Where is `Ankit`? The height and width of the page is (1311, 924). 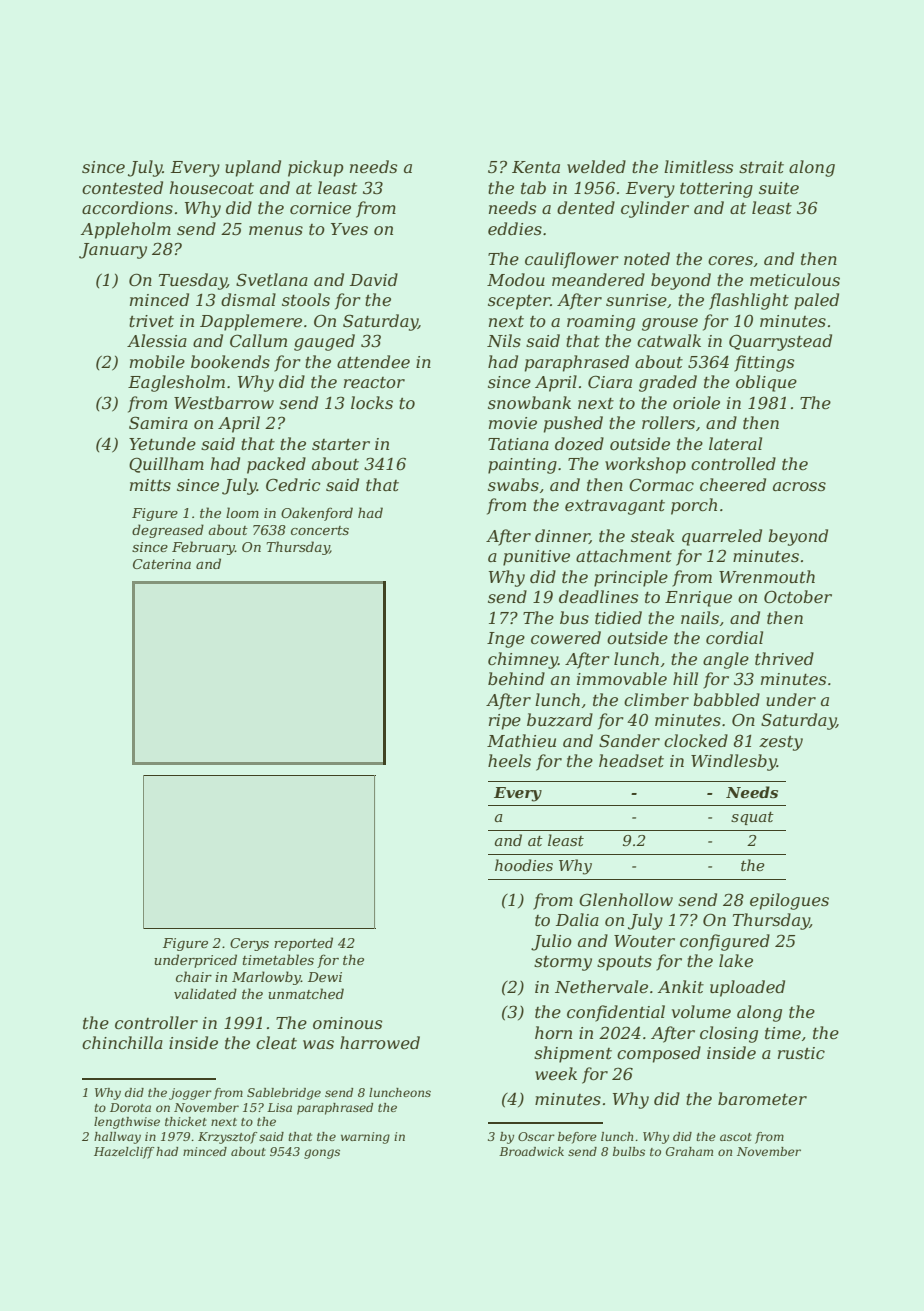
Ankit is located at coordinates (681, 986).
